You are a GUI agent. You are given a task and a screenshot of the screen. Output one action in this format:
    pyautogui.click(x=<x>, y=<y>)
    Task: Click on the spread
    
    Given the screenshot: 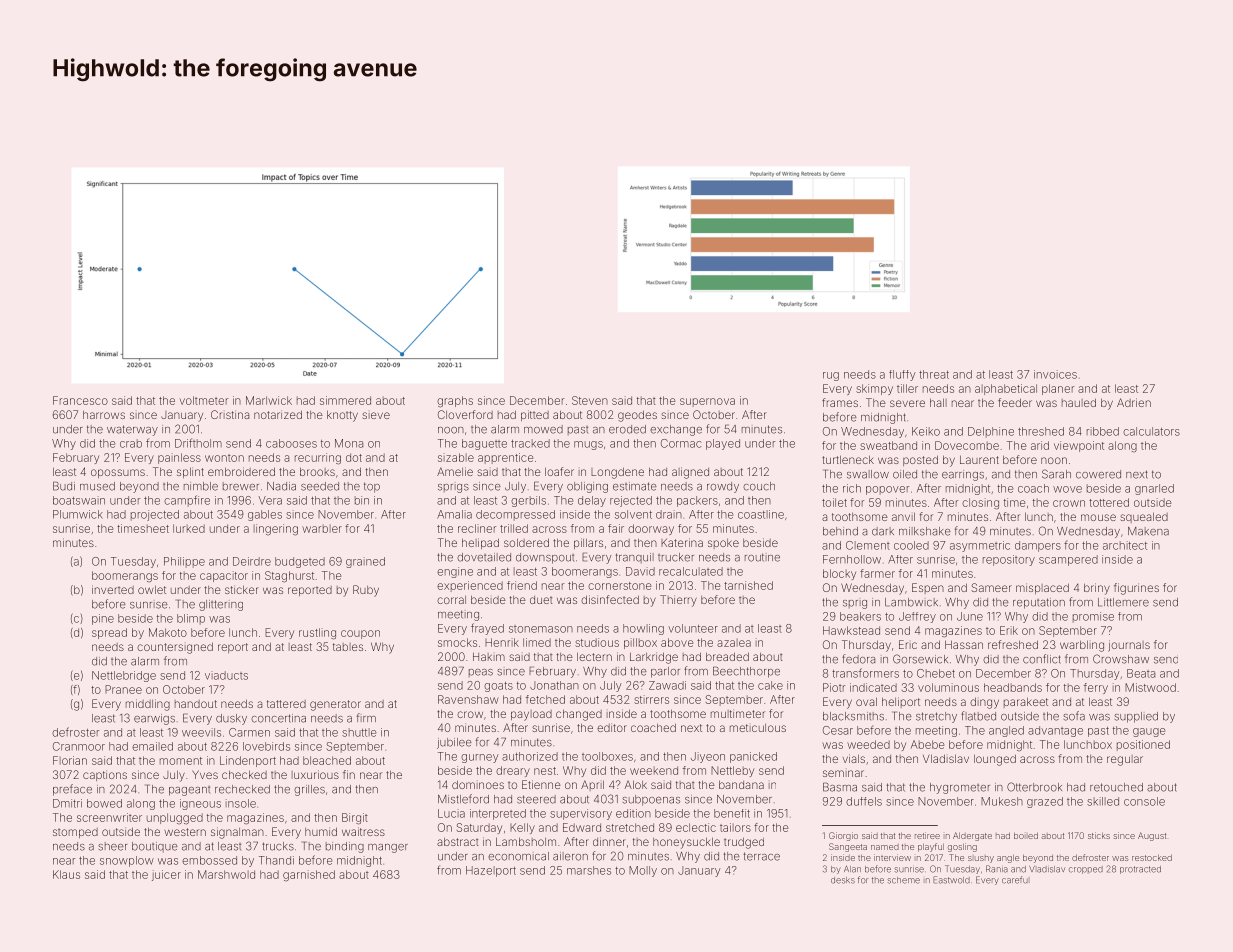 What is the action you would take?
    pyautogui.click(x=109, y=633)
